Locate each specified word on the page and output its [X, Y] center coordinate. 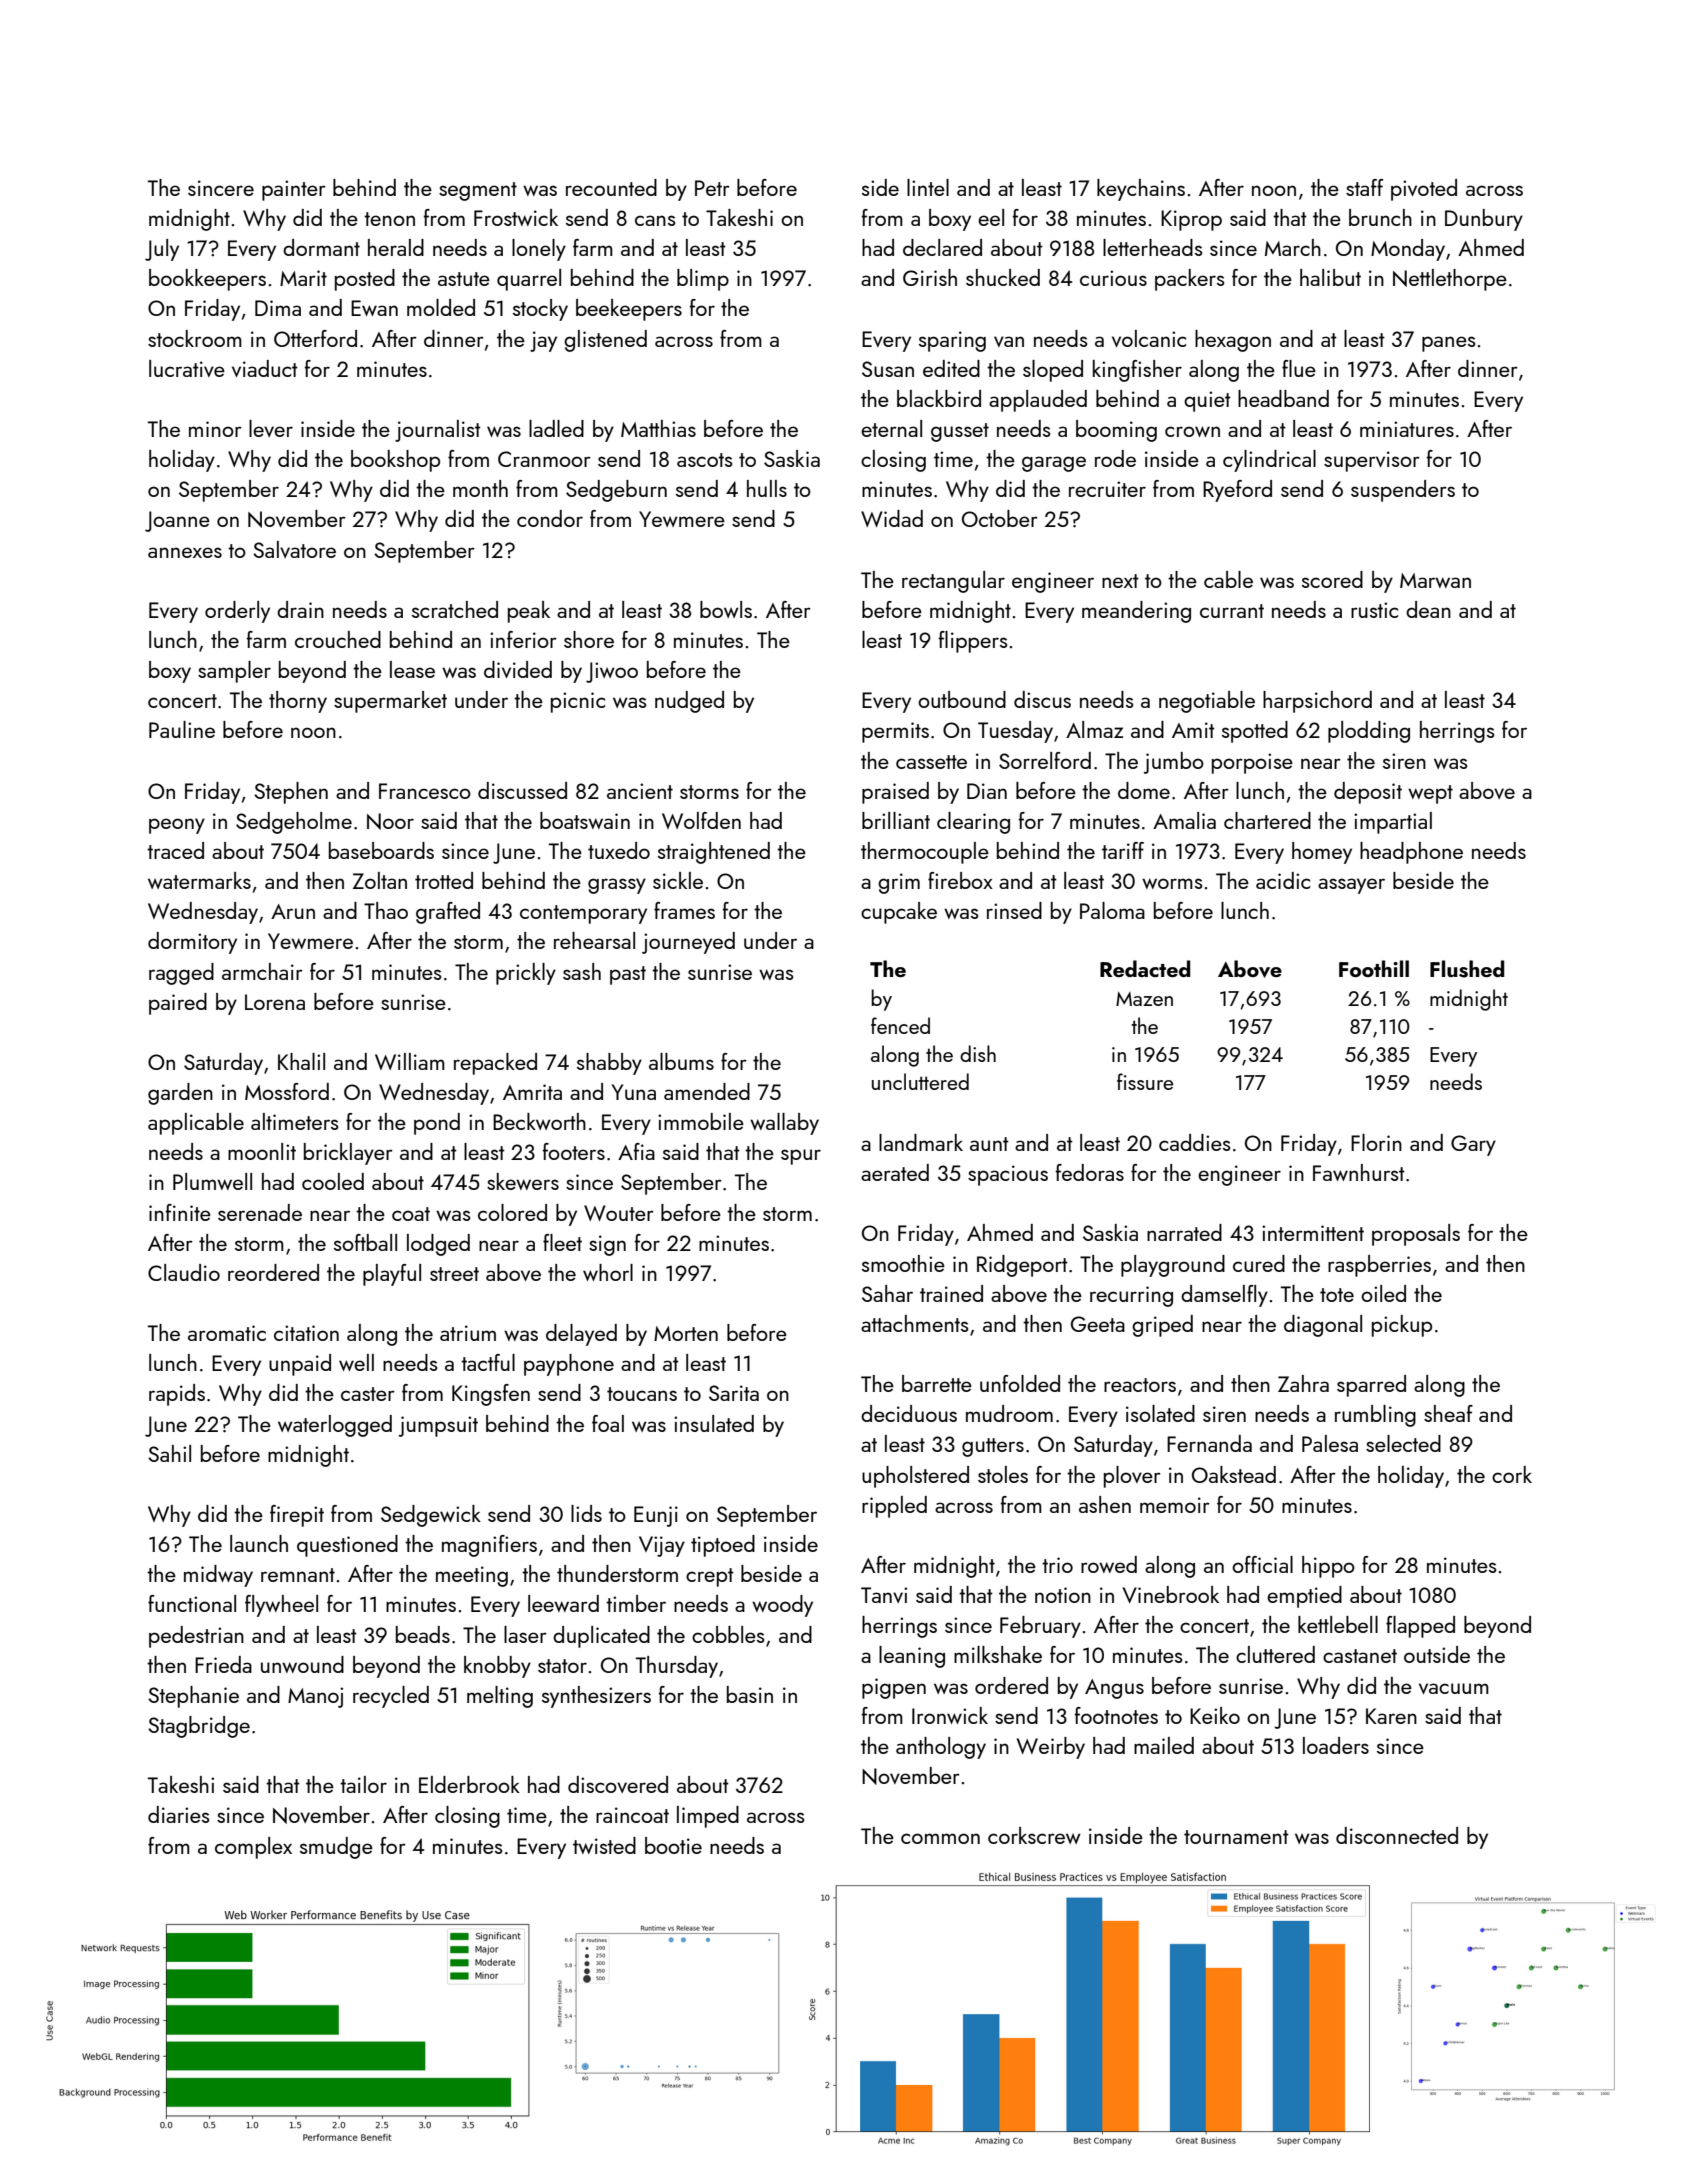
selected [1403, 1443]
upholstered [915, 1477]
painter [294, 190]
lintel [928, 187]
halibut [1330, 277]
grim [899, 883]
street [454, 1274]
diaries [178, 1814]
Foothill [1374, 968]
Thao [386, 910]
